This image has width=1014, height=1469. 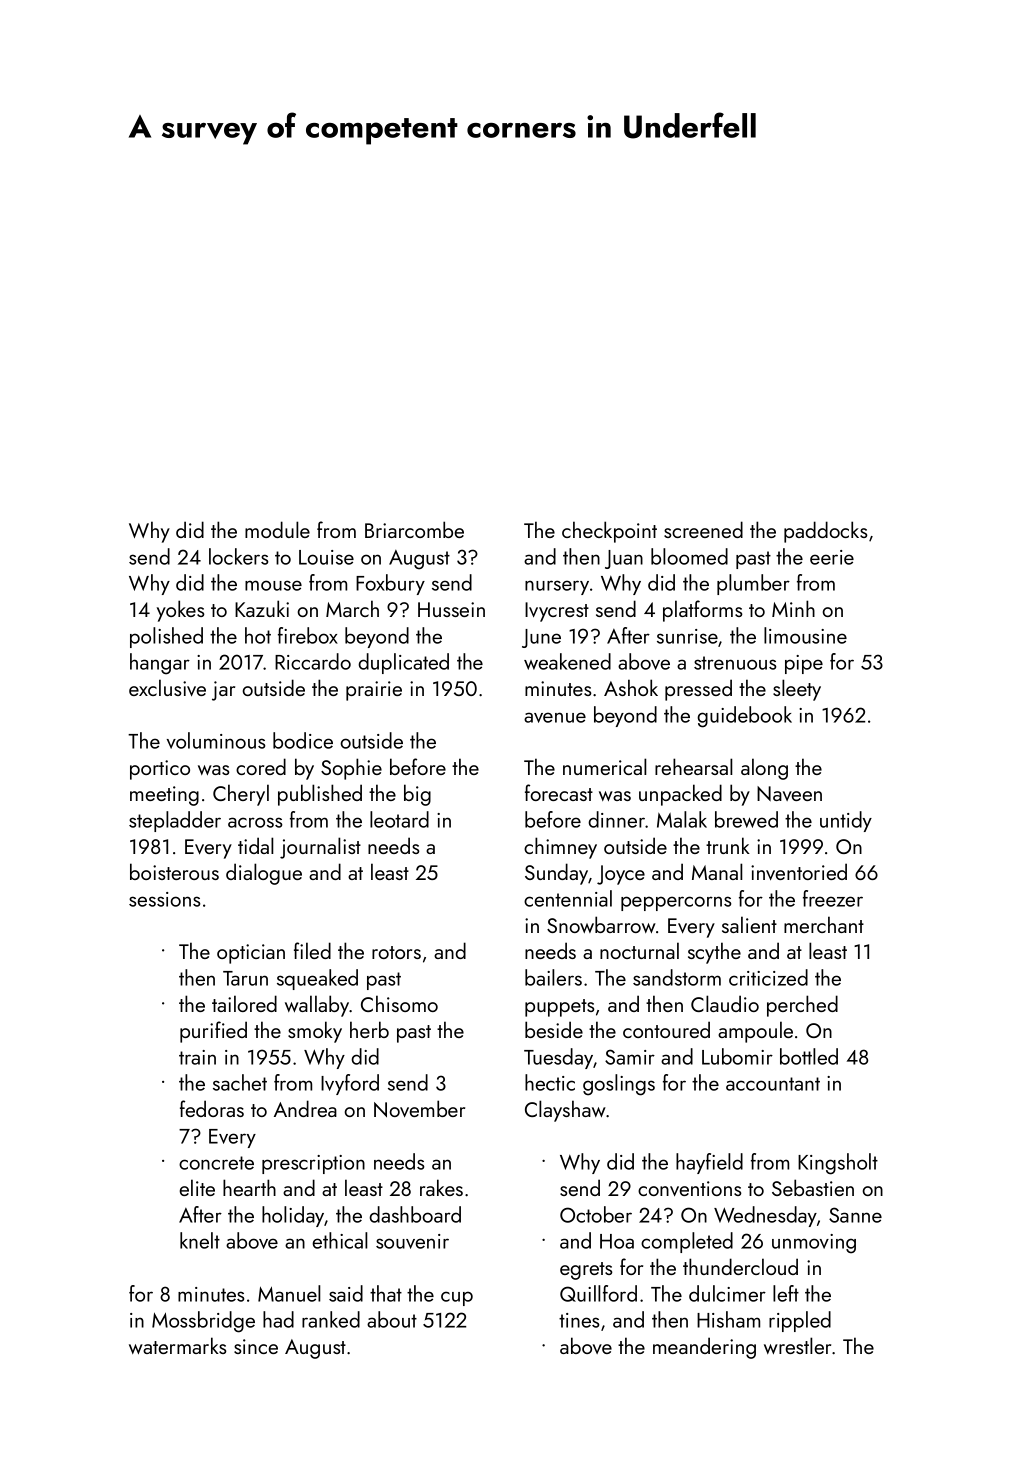 What do you see at coordinates (797, 690) in the image?
I see `sleety` at bounding box center [797, 690].
